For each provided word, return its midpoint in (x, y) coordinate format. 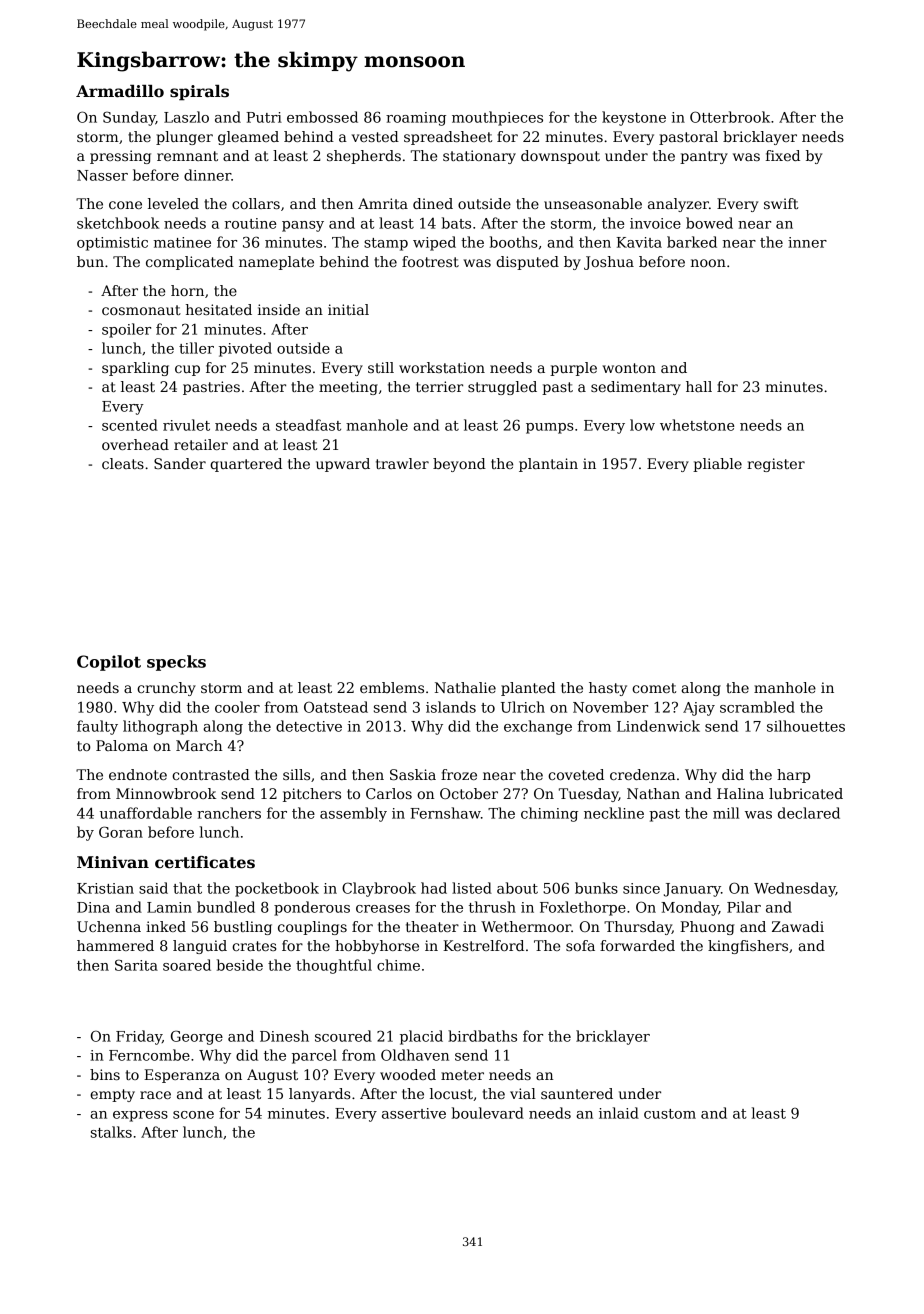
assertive (414, 1113)
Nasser (102, 175)
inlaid (619, 1113)
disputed (527, 263)
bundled (226, 907)
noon (708, 263)
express (140, 1116)
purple (573, 369)
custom (670, 1114)
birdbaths (482, 1036)
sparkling (135, 369)
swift (781, 203)
